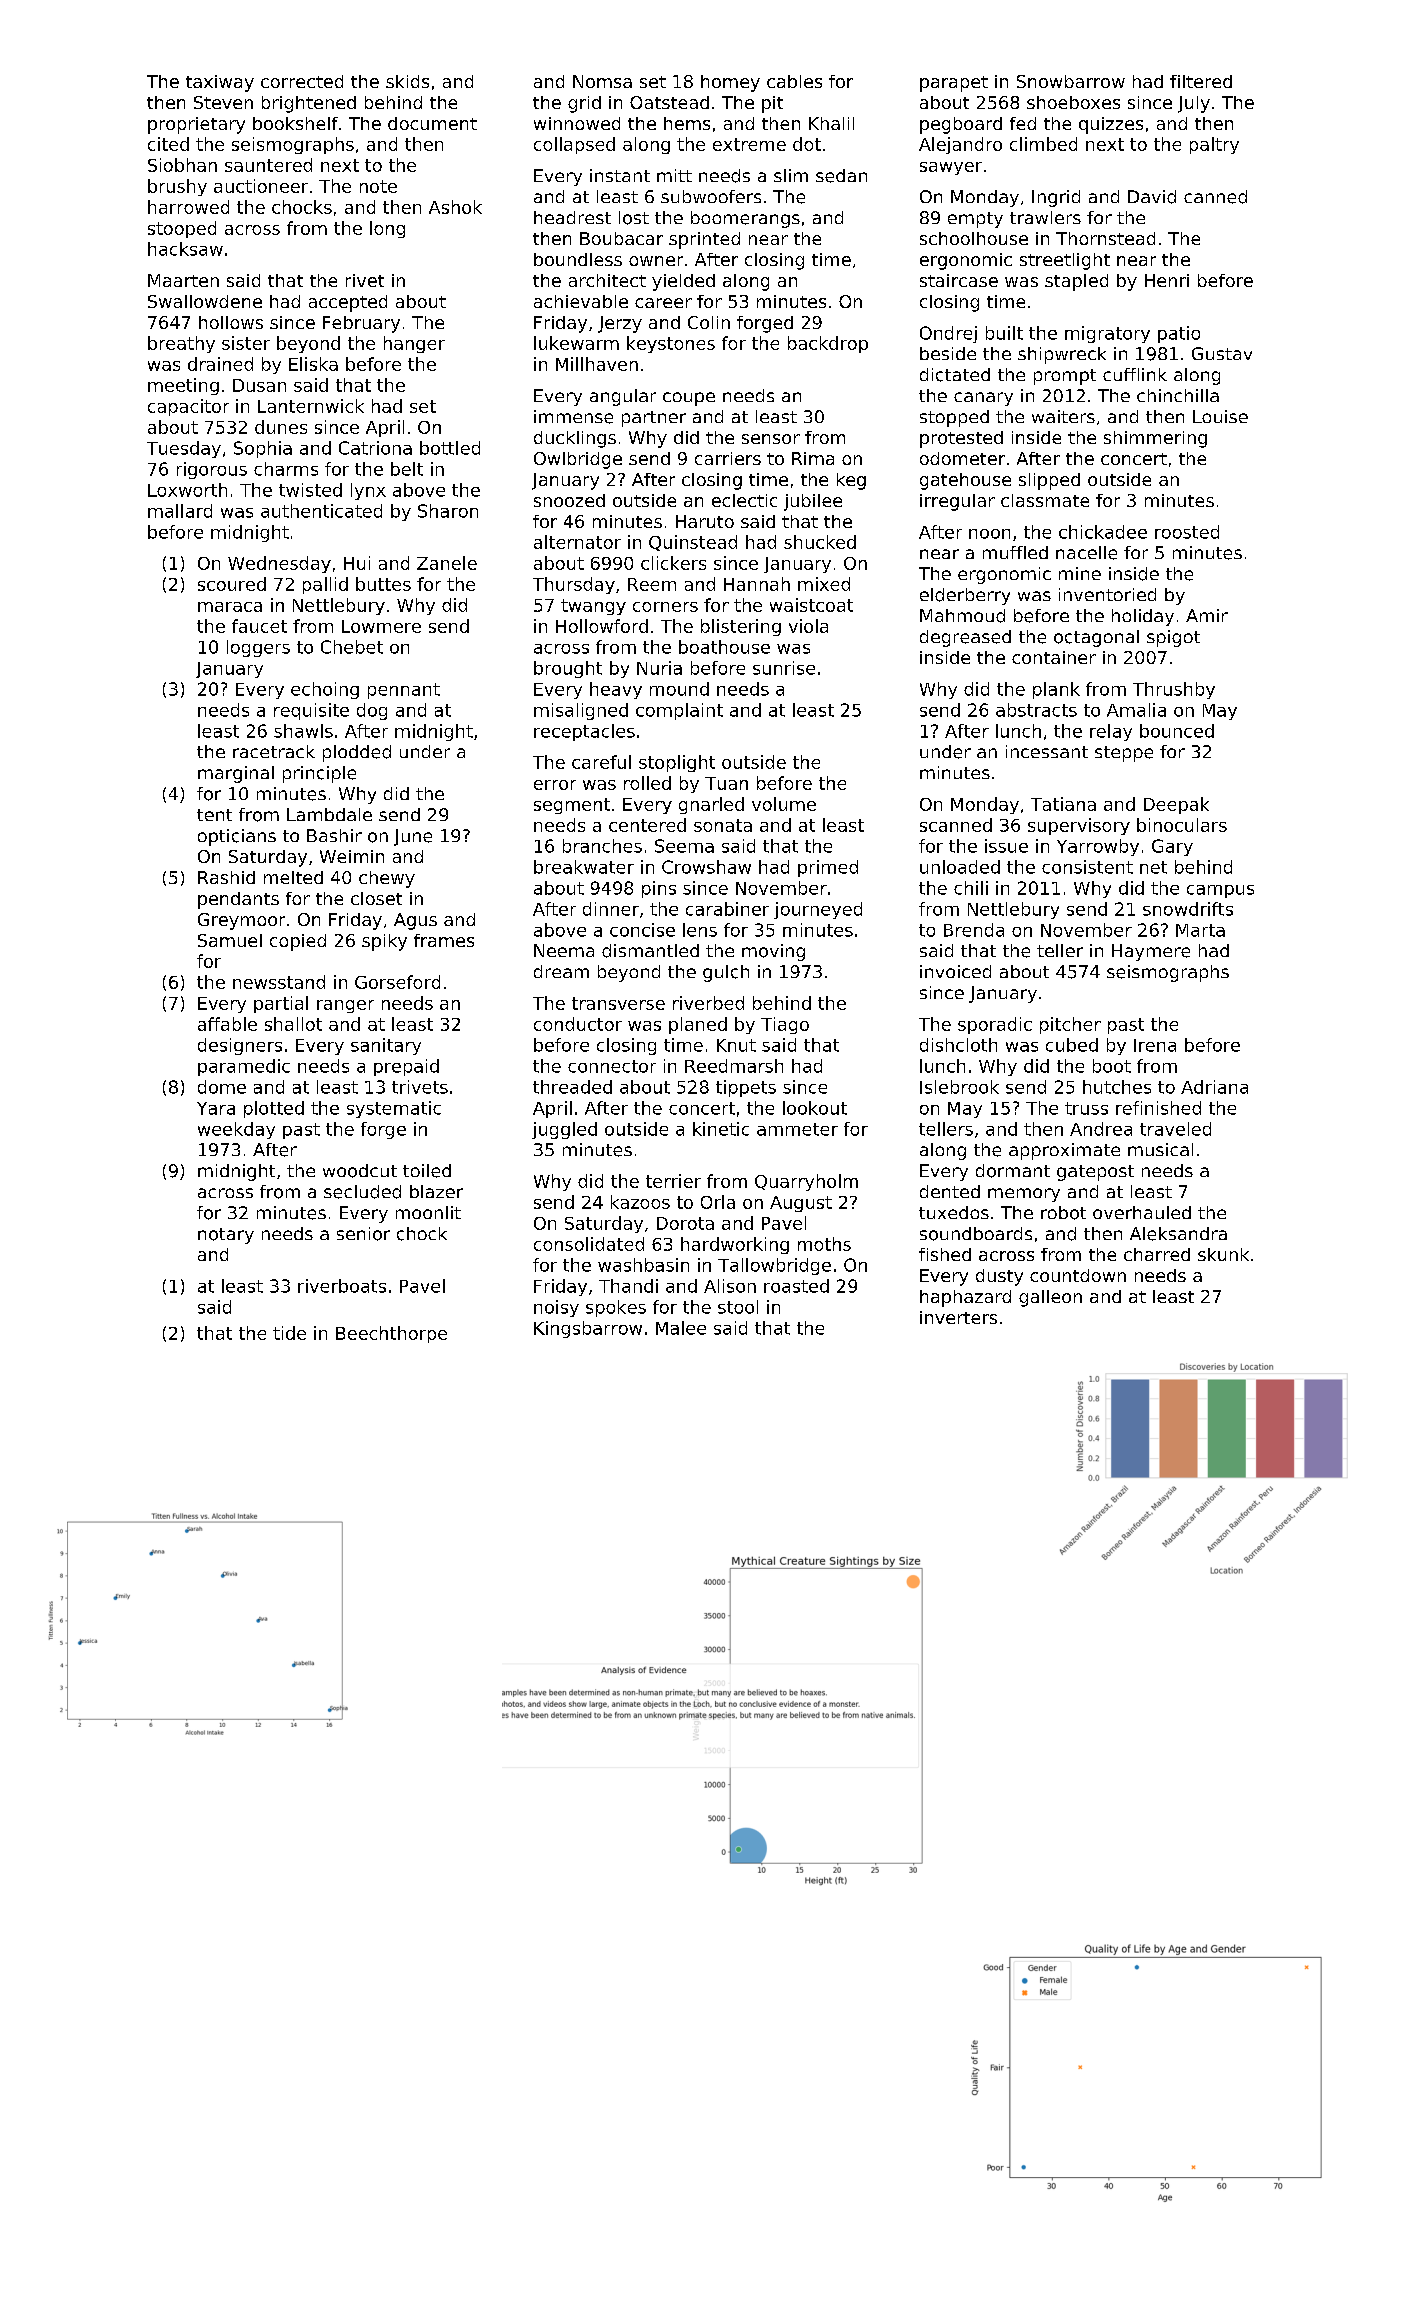  Describe the element at coordinates (220, 83) in the screenshot. I see `taxiway` at that location.
